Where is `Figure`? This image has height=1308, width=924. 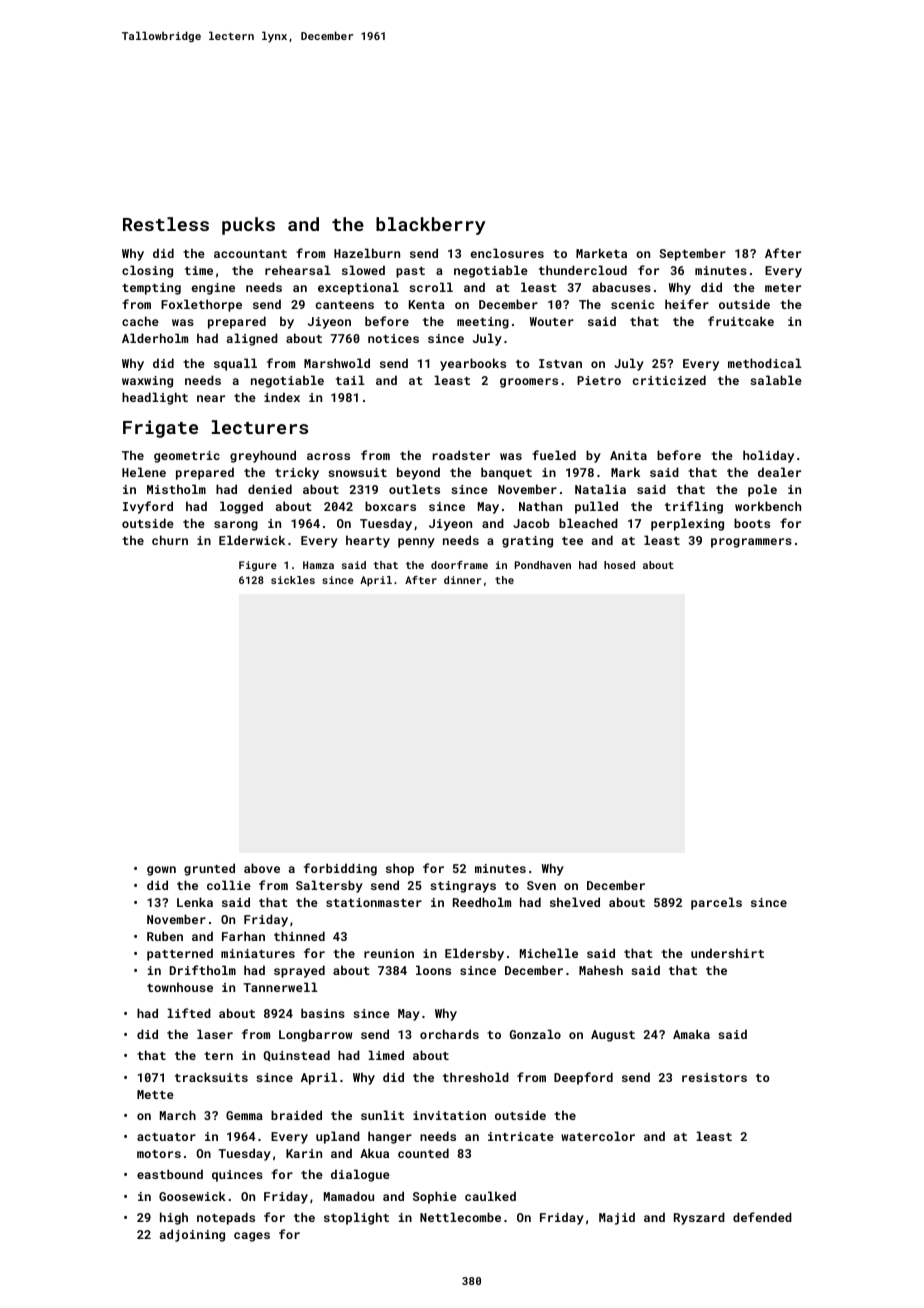
Figure is located at coordinates (258, 566).
